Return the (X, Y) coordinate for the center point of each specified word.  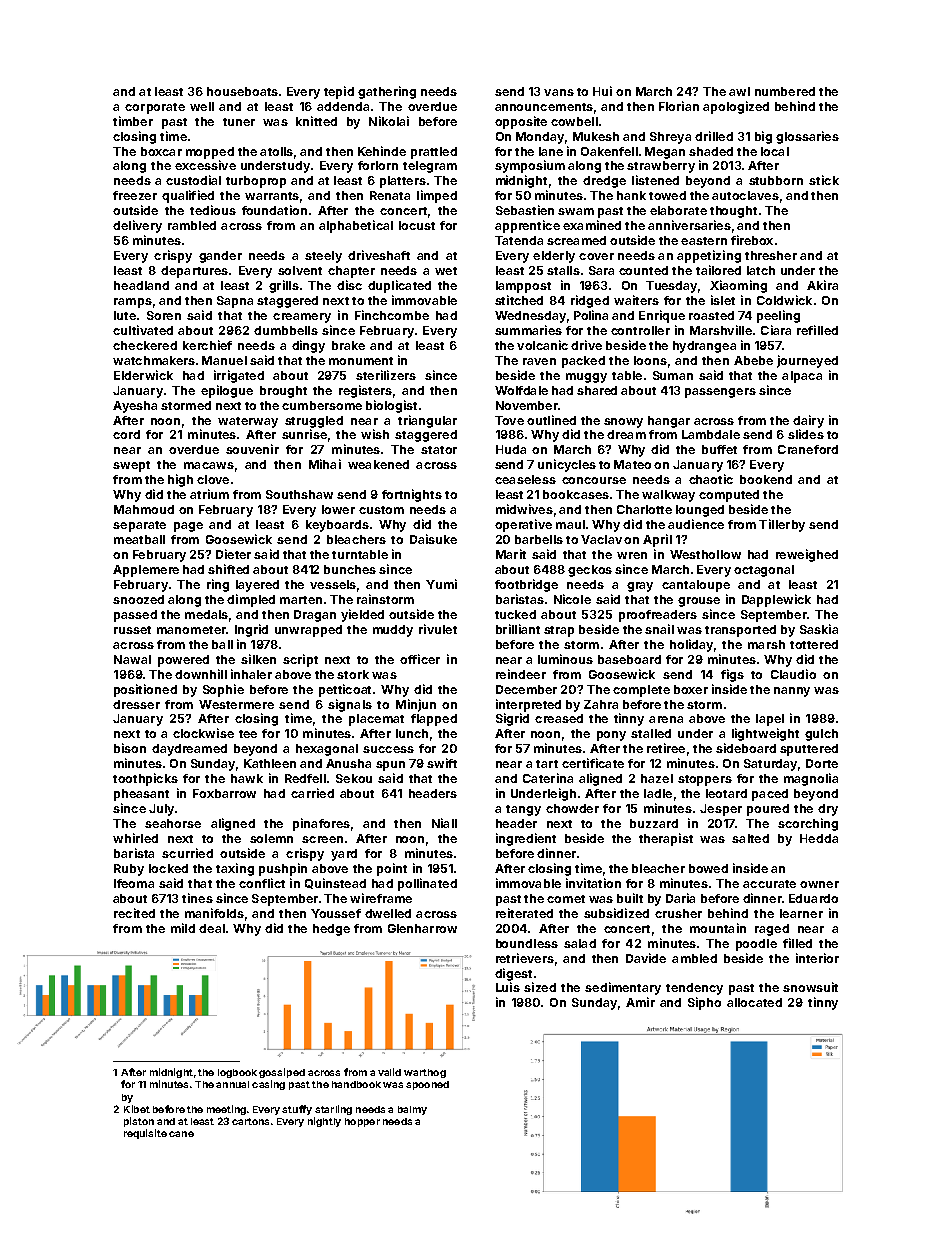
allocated (754, 1002)
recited (134, 913)
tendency (694, 989)
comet (566, 899)
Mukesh (596, 136)
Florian (679, 106)
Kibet (137, 1109)
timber (133, 121)
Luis (508, 987)
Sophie (223, 690)
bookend (766, 479)
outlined (551, 420)
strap (559, 631)
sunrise (304, 434)
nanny (792, 692)
